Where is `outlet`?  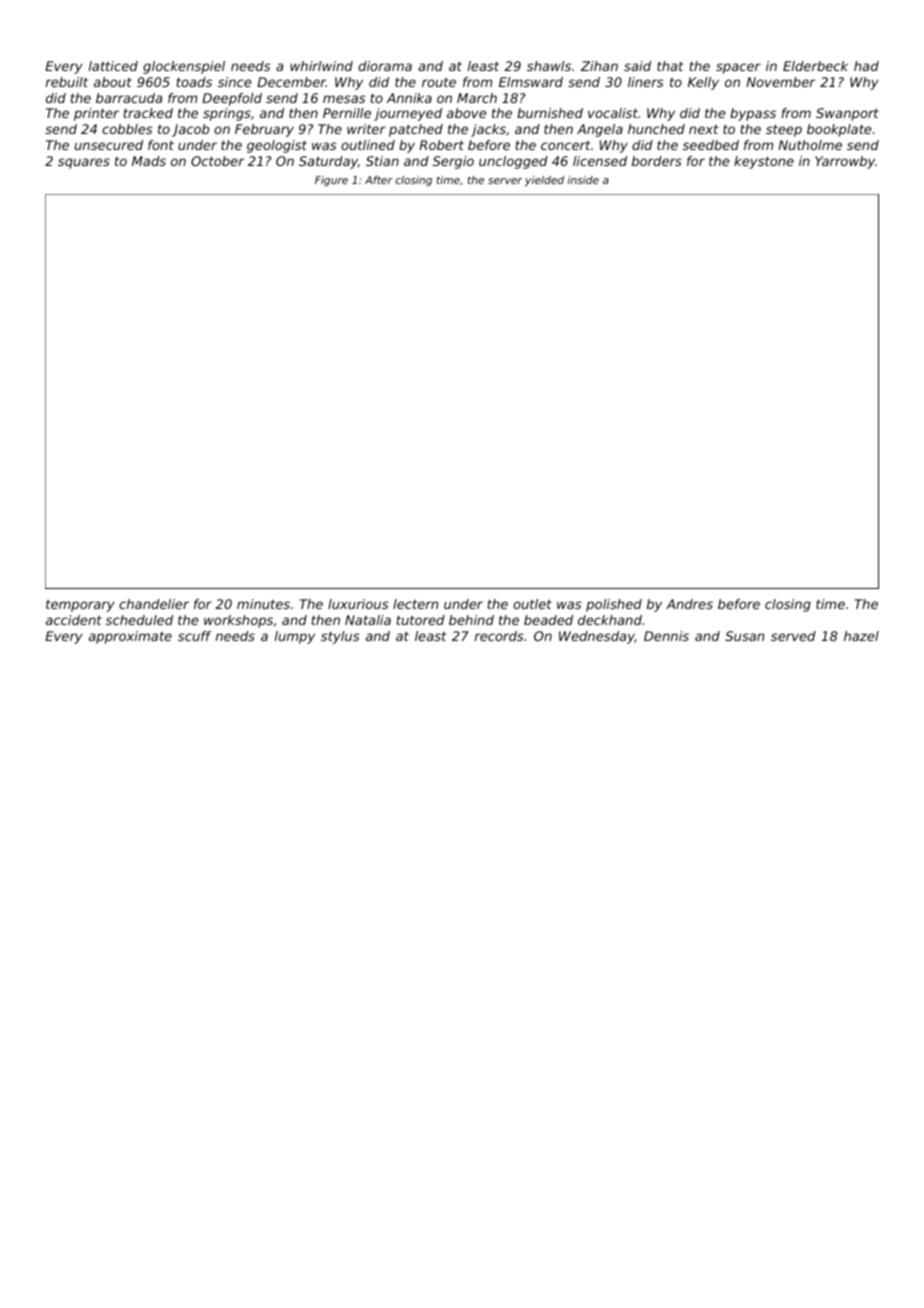
outlet is located at coordinates (532, 604).
